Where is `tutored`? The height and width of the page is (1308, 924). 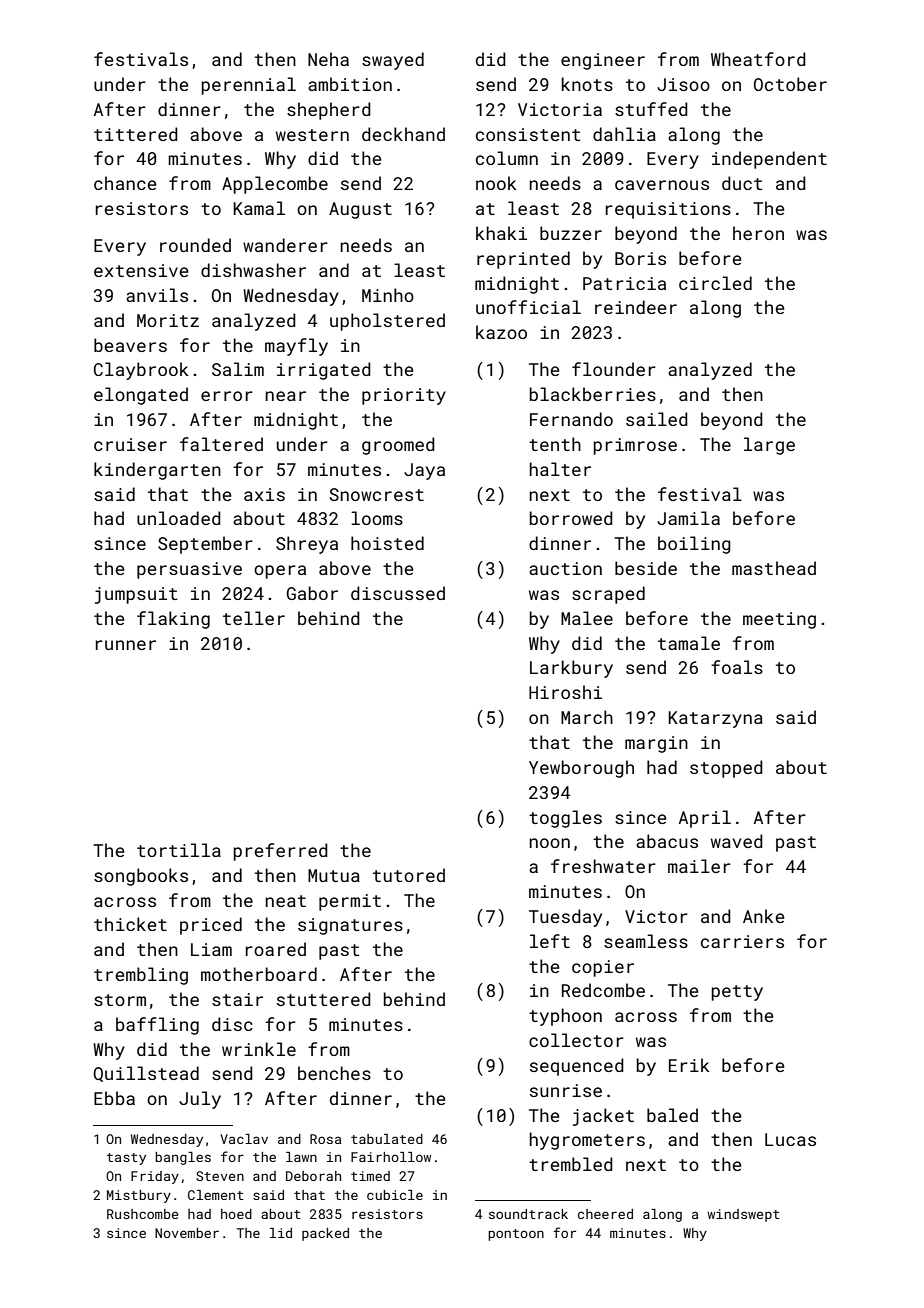
tutored is located at coordinates (409, 875).
